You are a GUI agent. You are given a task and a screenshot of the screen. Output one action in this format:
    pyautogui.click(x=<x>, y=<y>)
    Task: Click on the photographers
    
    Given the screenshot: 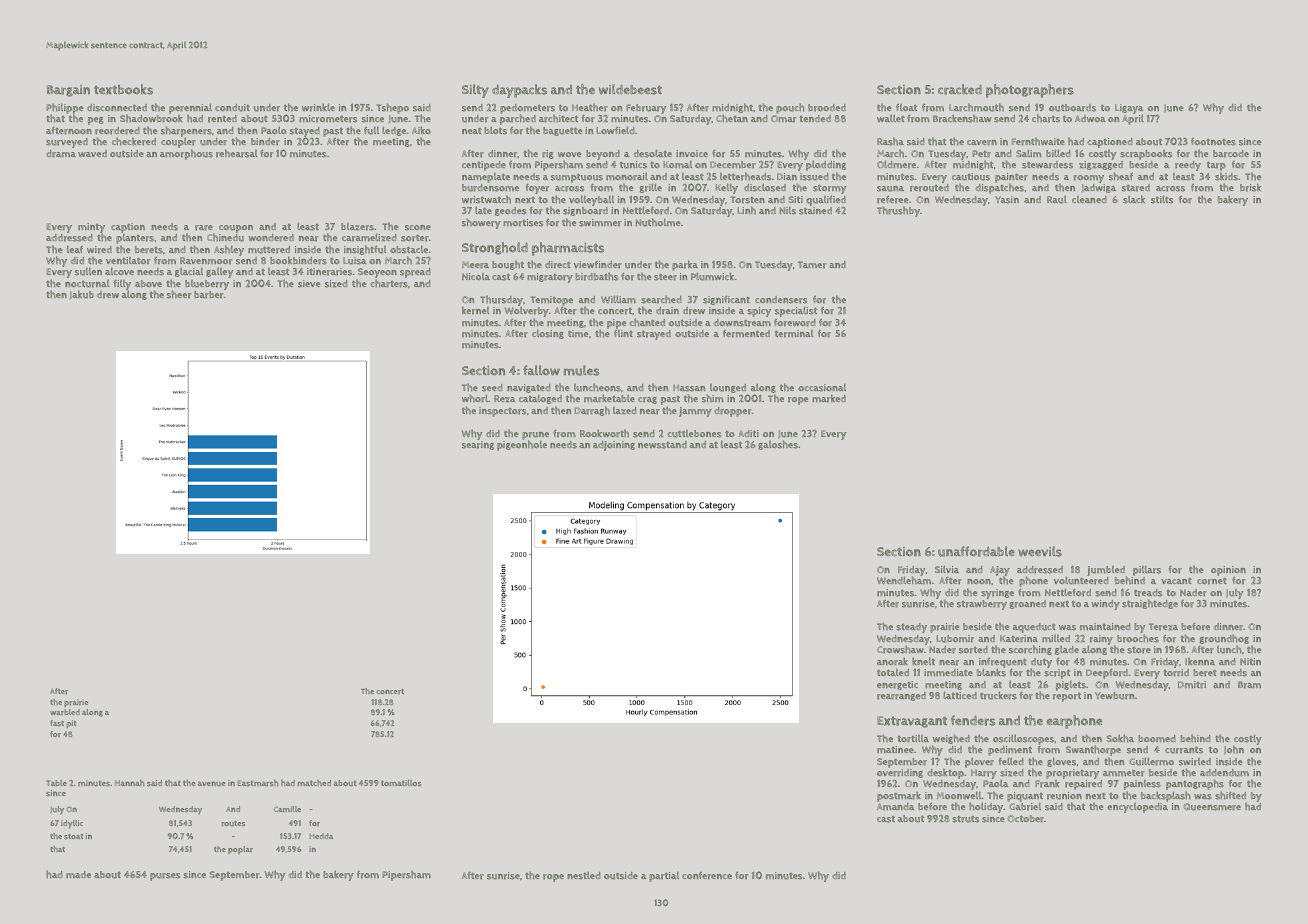 What is the action you would take?
    pyautogui.click(x=1030, y=91)
